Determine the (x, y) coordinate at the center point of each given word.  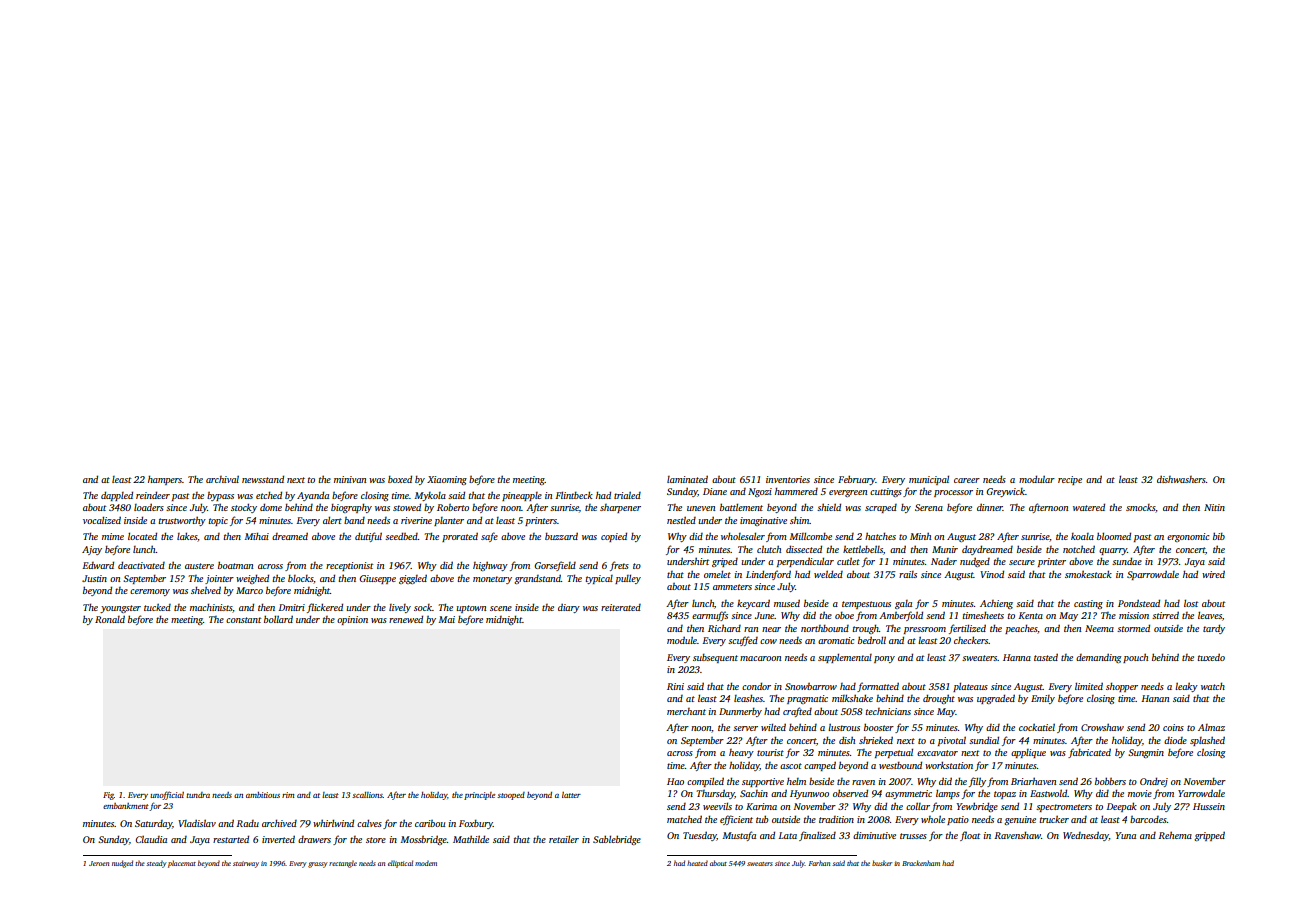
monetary (492, 580)
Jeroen (99, 863)
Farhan (819, 863)
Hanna (1017, 657)
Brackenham (921, 863)
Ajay (92, 550)
